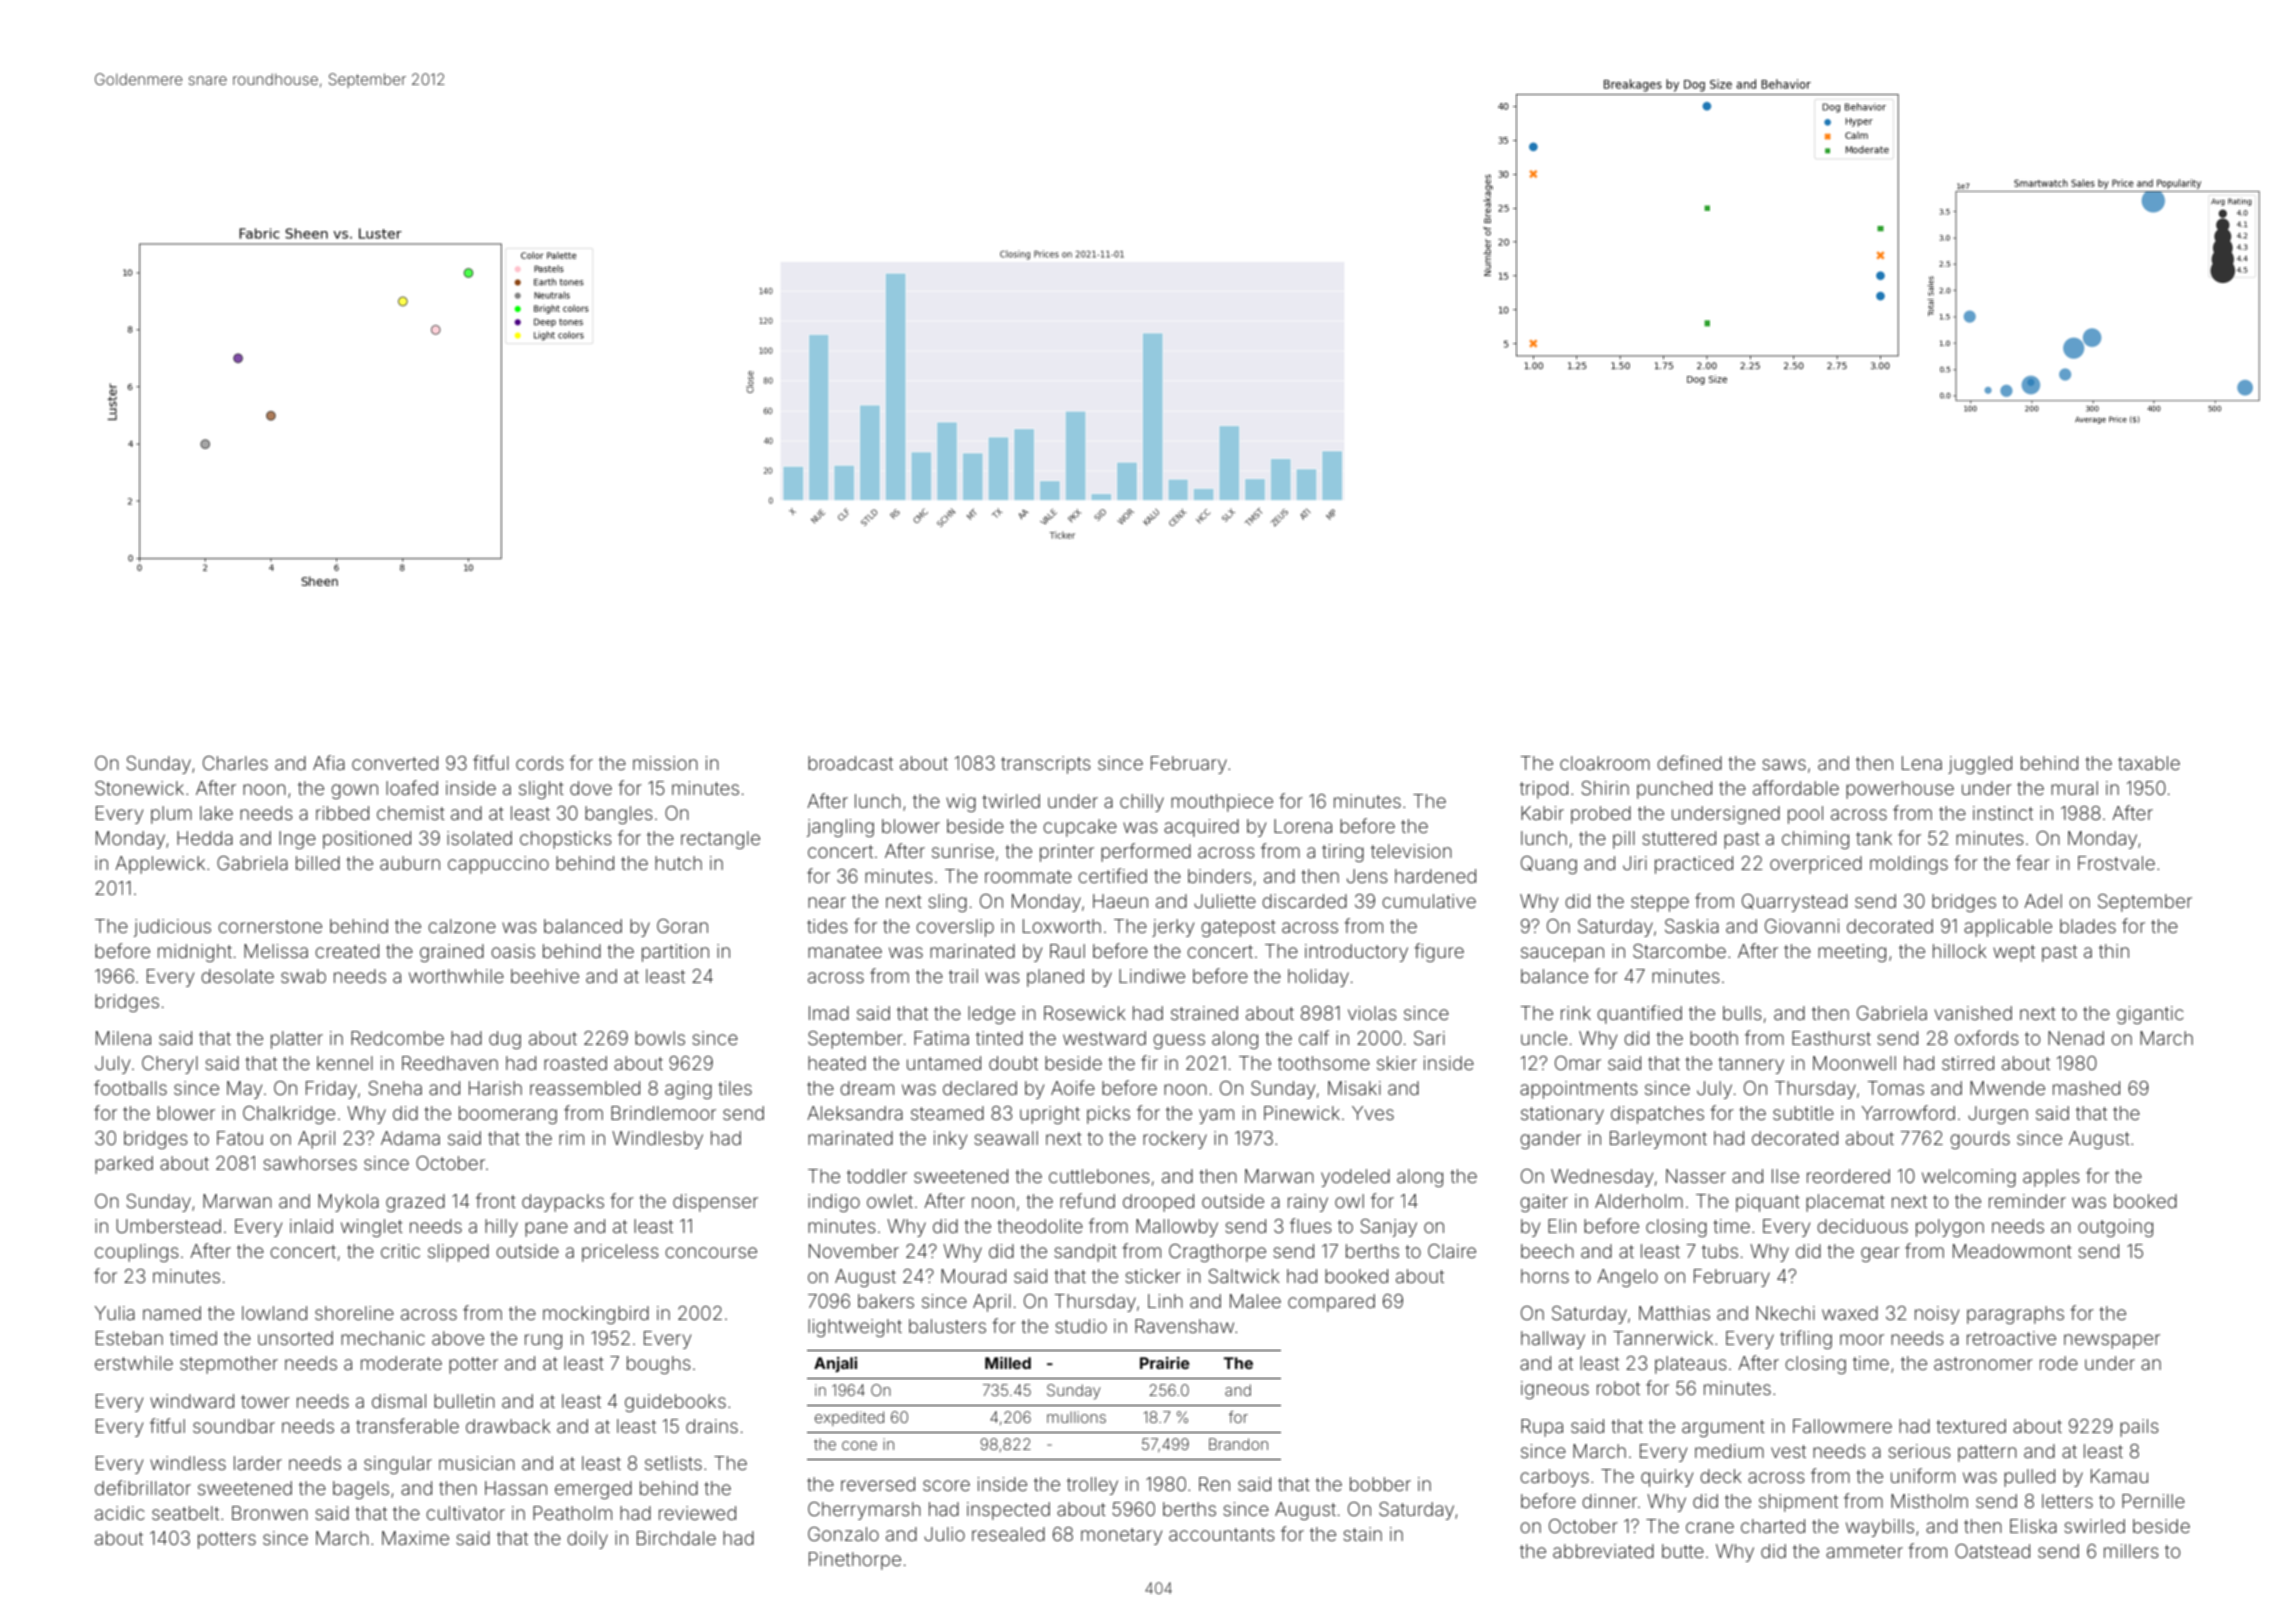 The width and height of the document is (2289, 1619). Describe the element at coordinates (192, 1401) in the document. I see `windward` at that location.
